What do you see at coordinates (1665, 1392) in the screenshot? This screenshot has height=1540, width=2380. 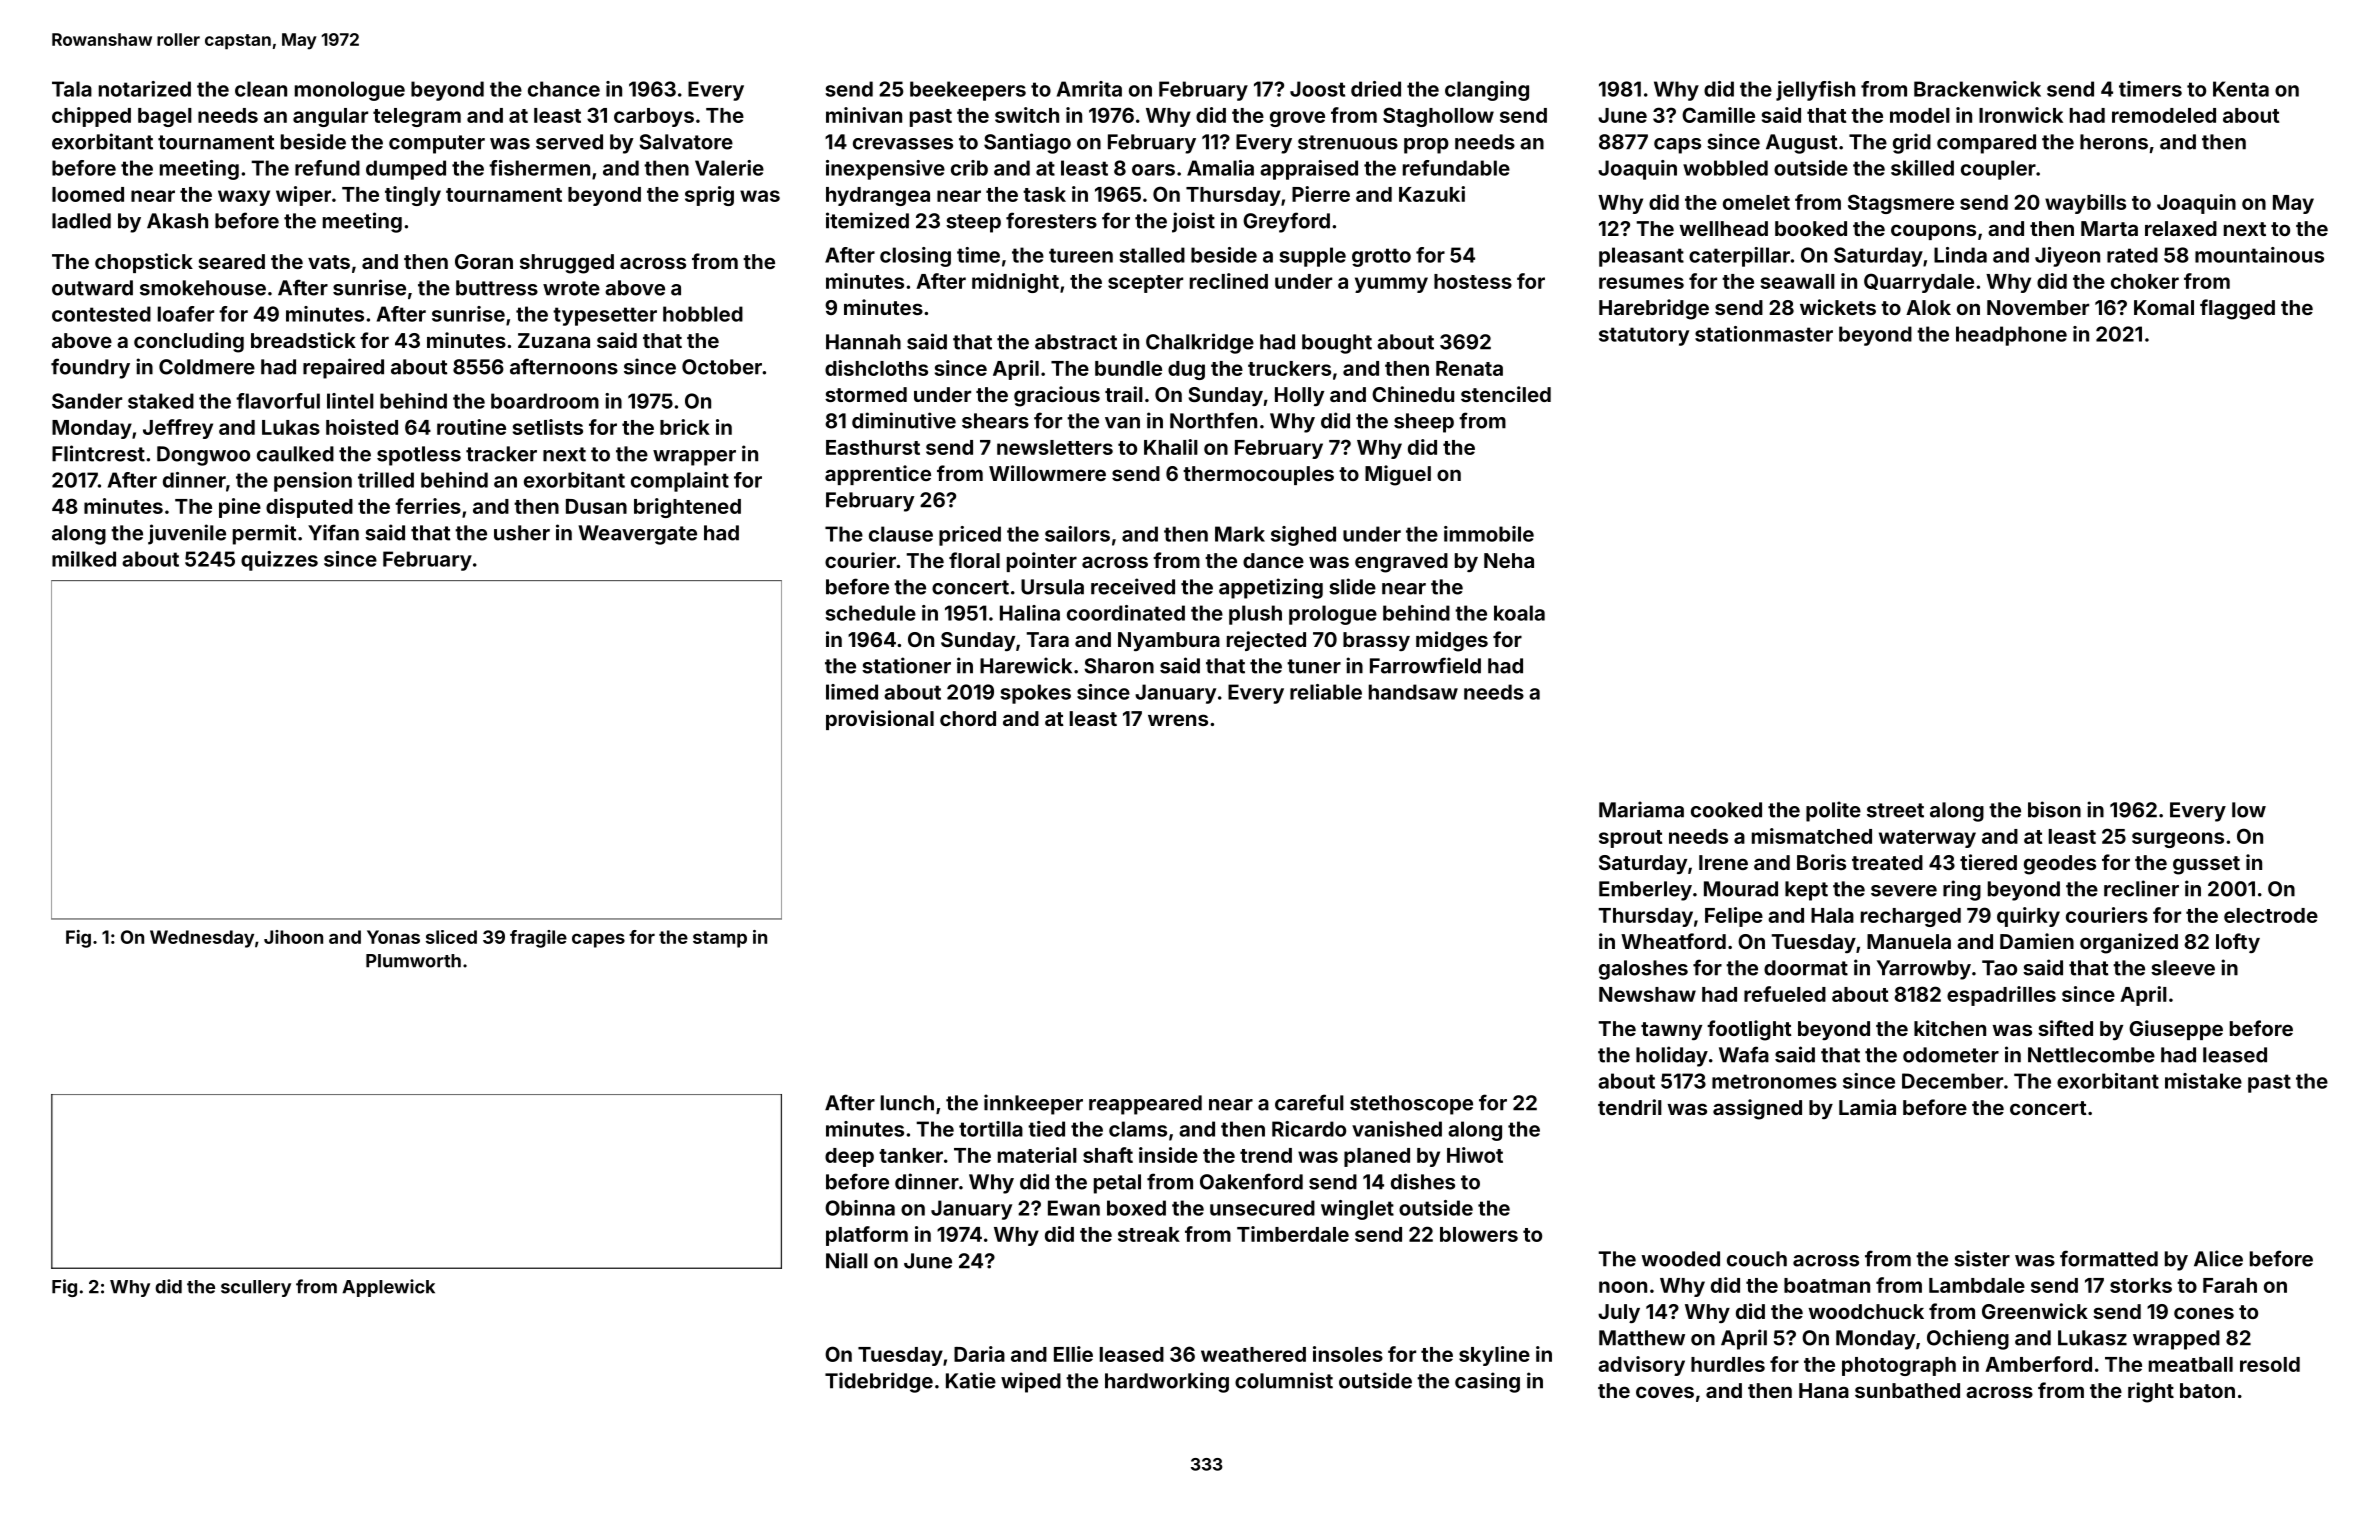 I see `coves` at bounding box center [1665, 1392].
